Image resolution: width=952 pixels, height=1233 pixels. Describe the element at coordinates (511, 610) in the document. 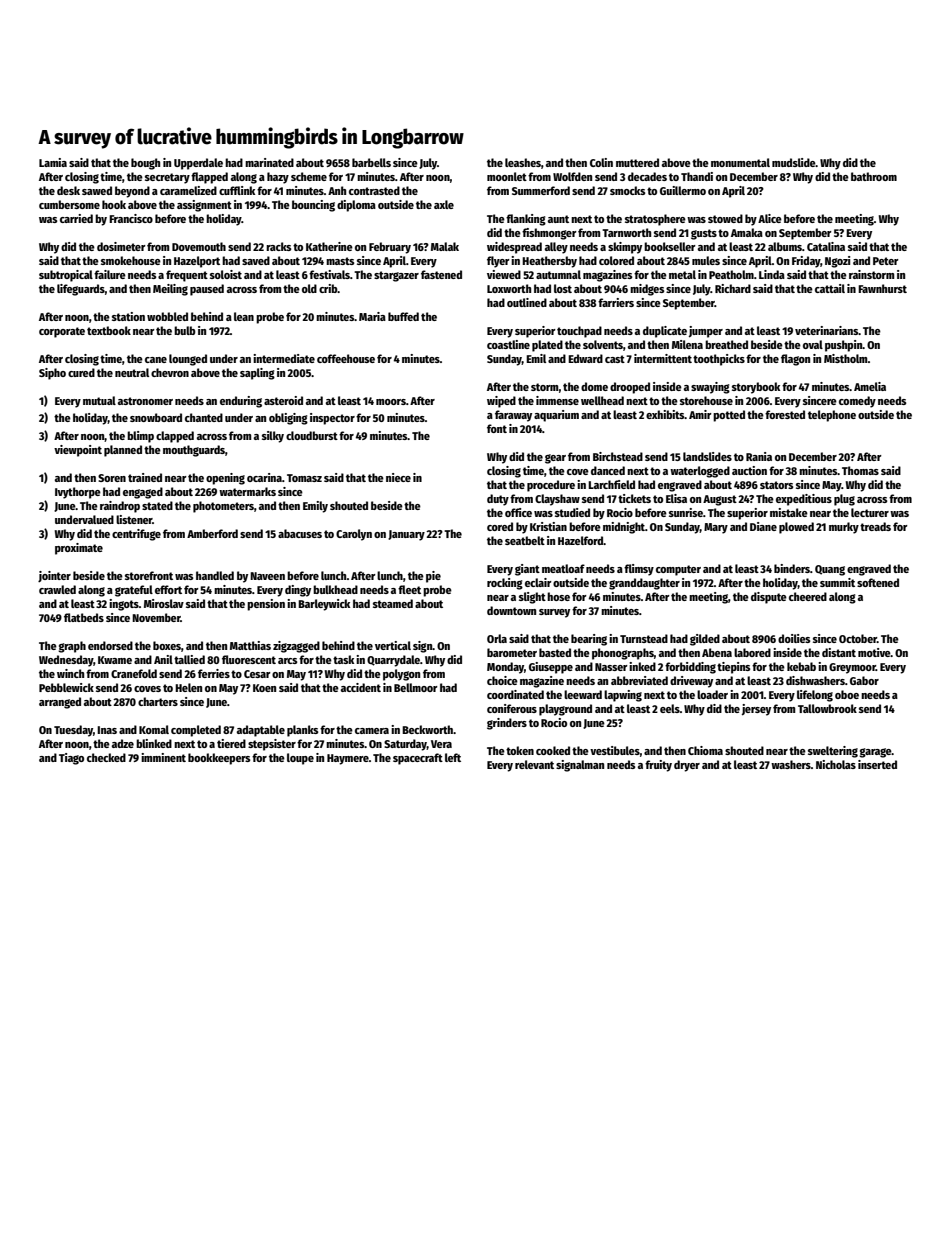

I see `downtown` at that location.
